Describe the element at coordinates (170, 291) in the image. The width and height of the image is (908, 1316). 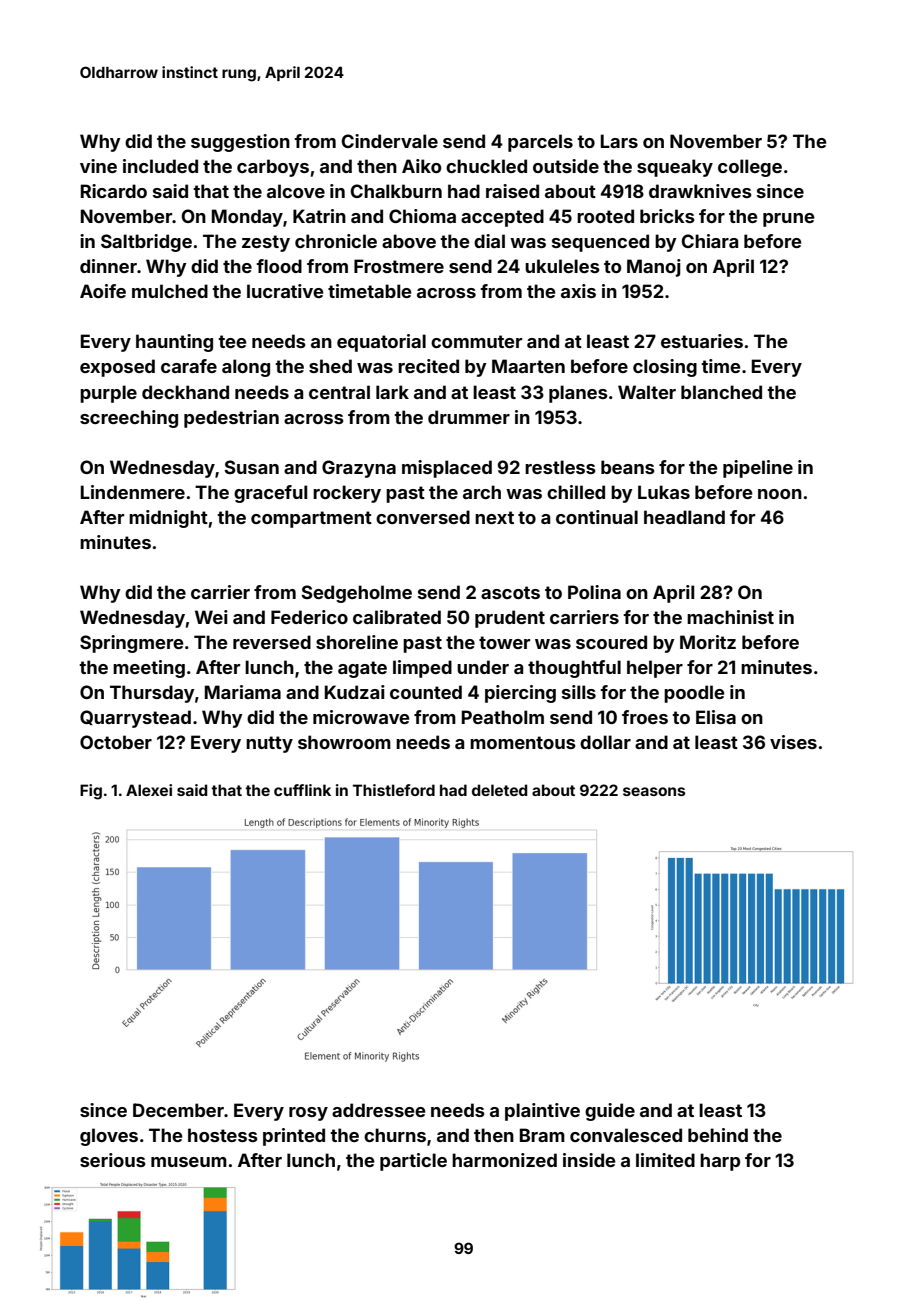
I see `mulched` at that location.
